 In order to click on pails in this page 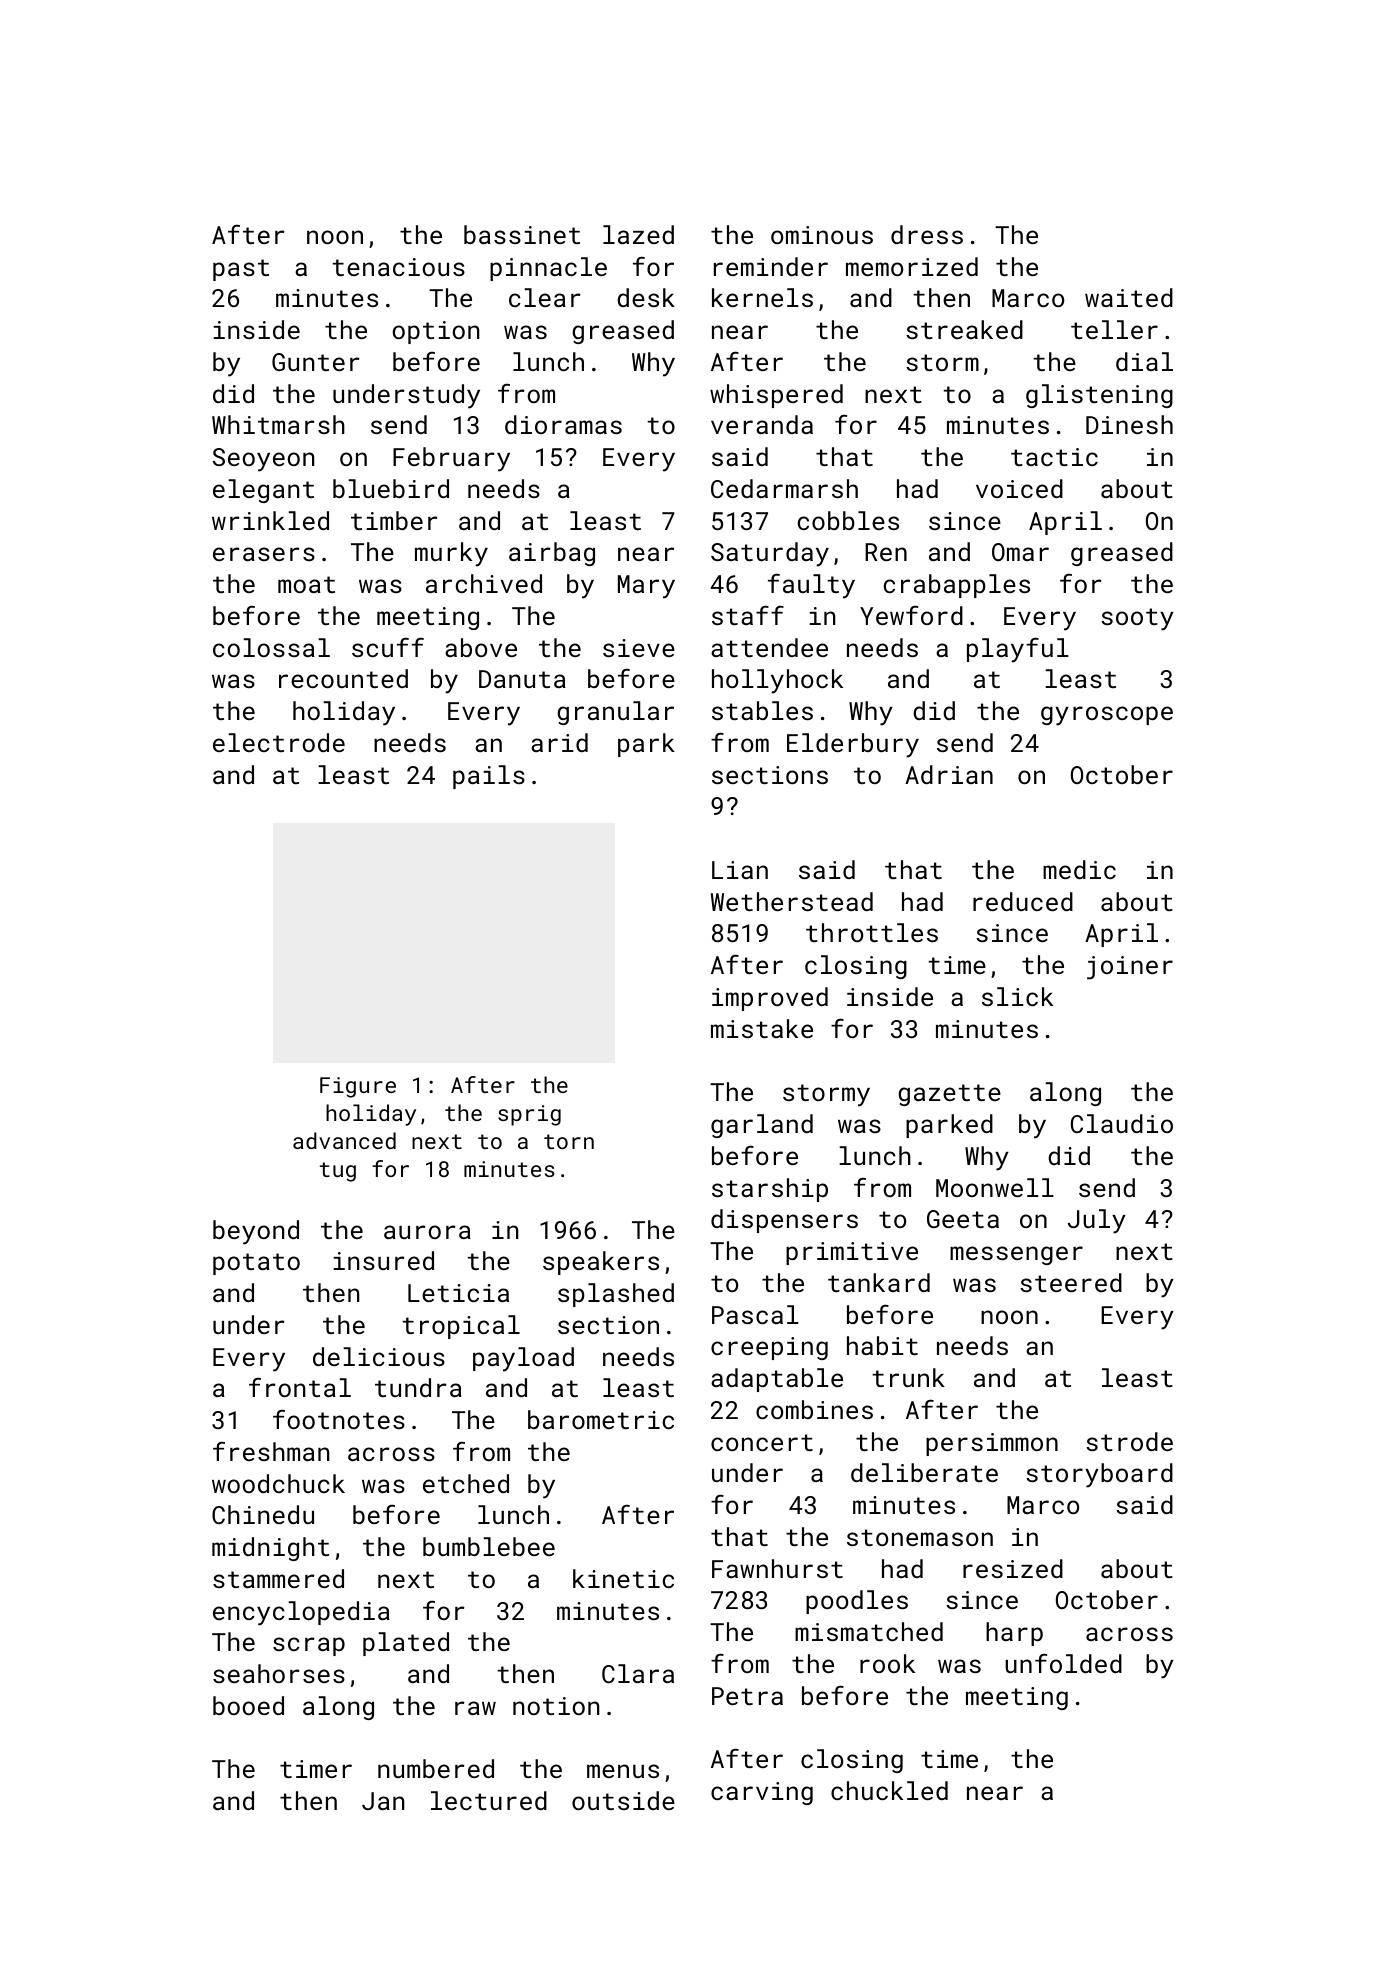, I will do `click(489, 777)`.
